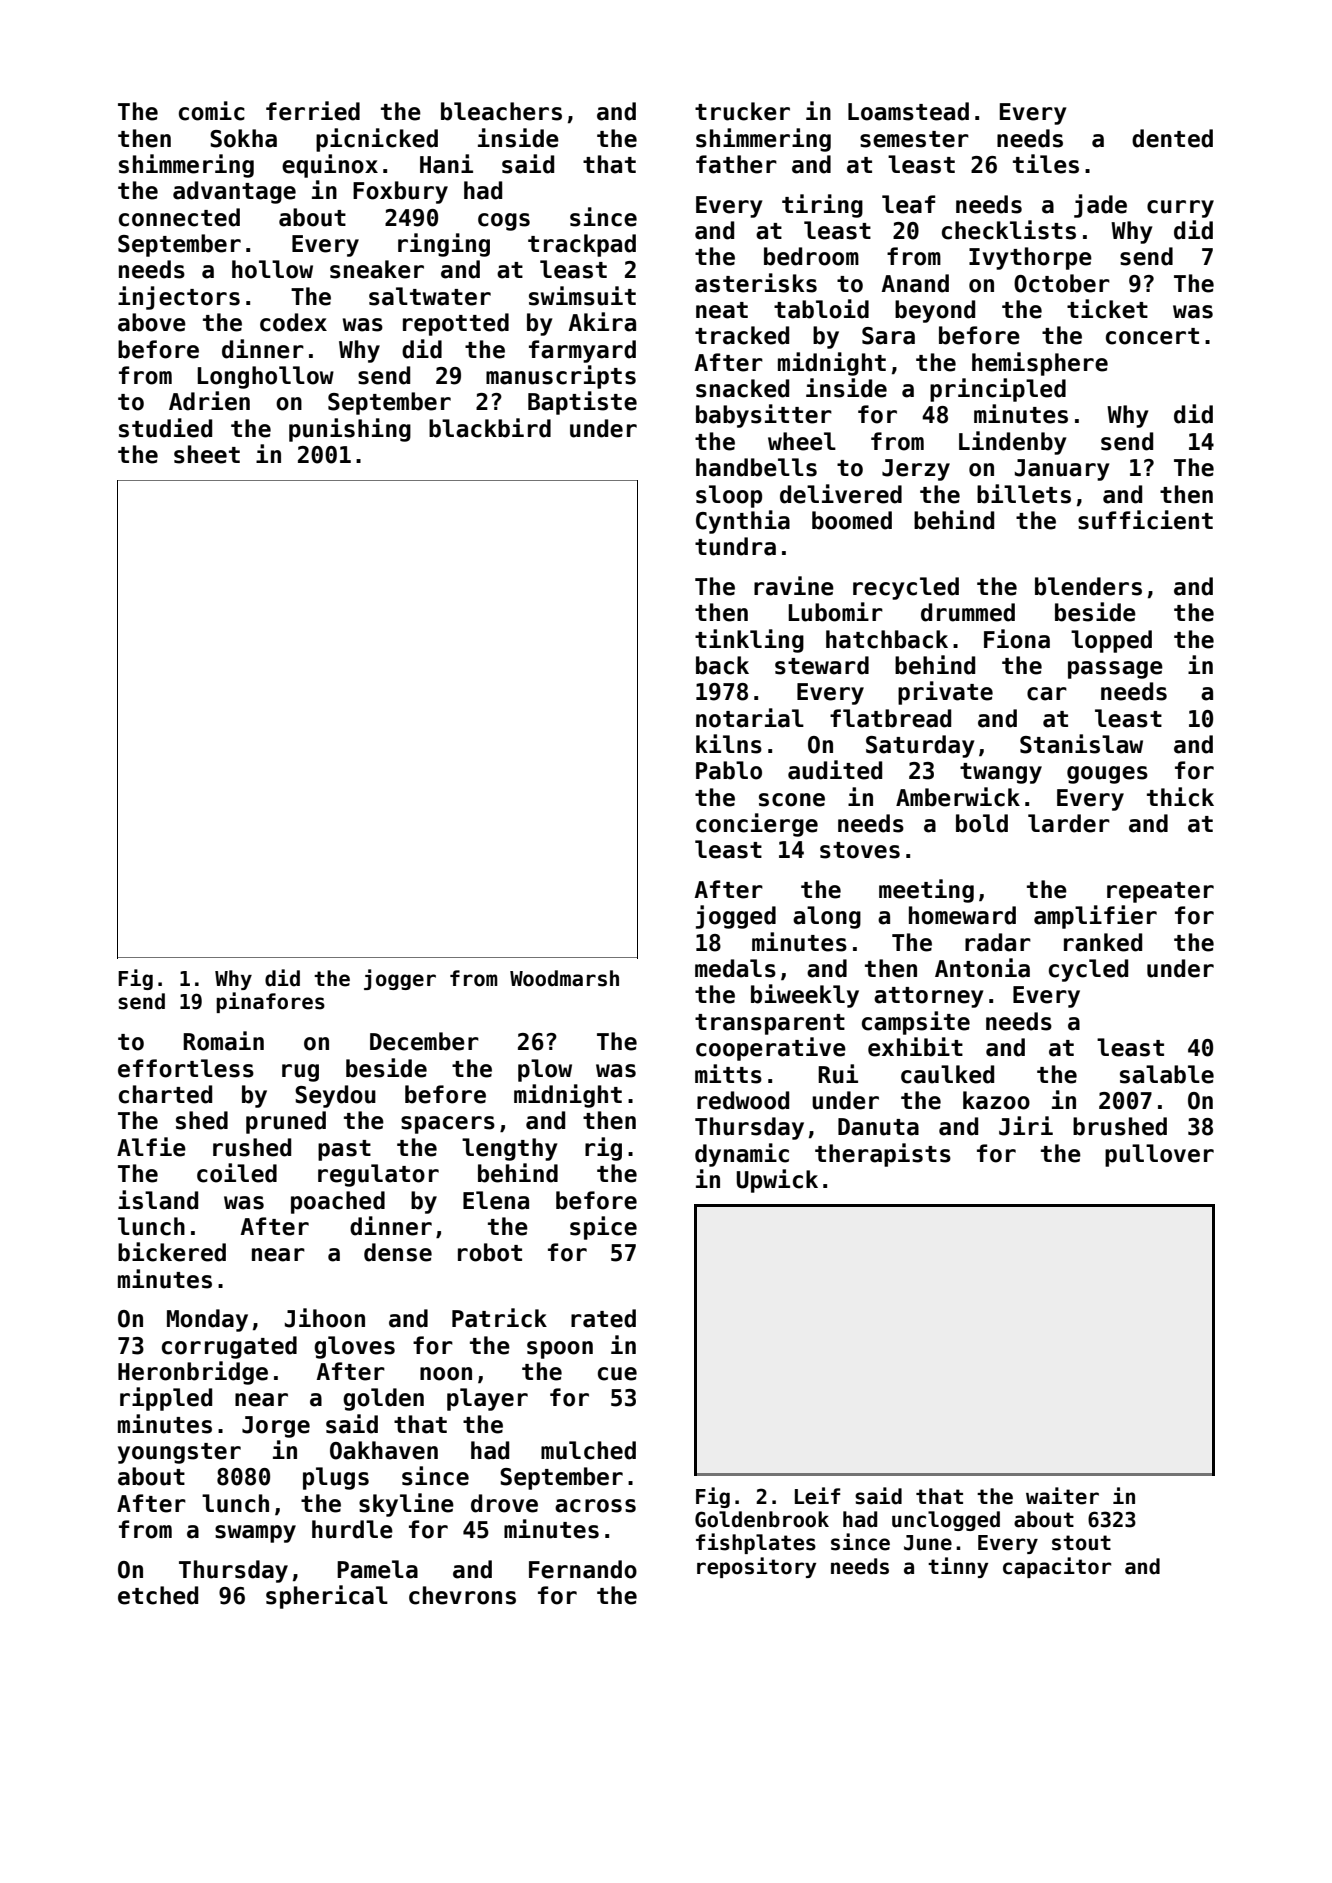  I want to click on blackbird, so click(490, 428).
